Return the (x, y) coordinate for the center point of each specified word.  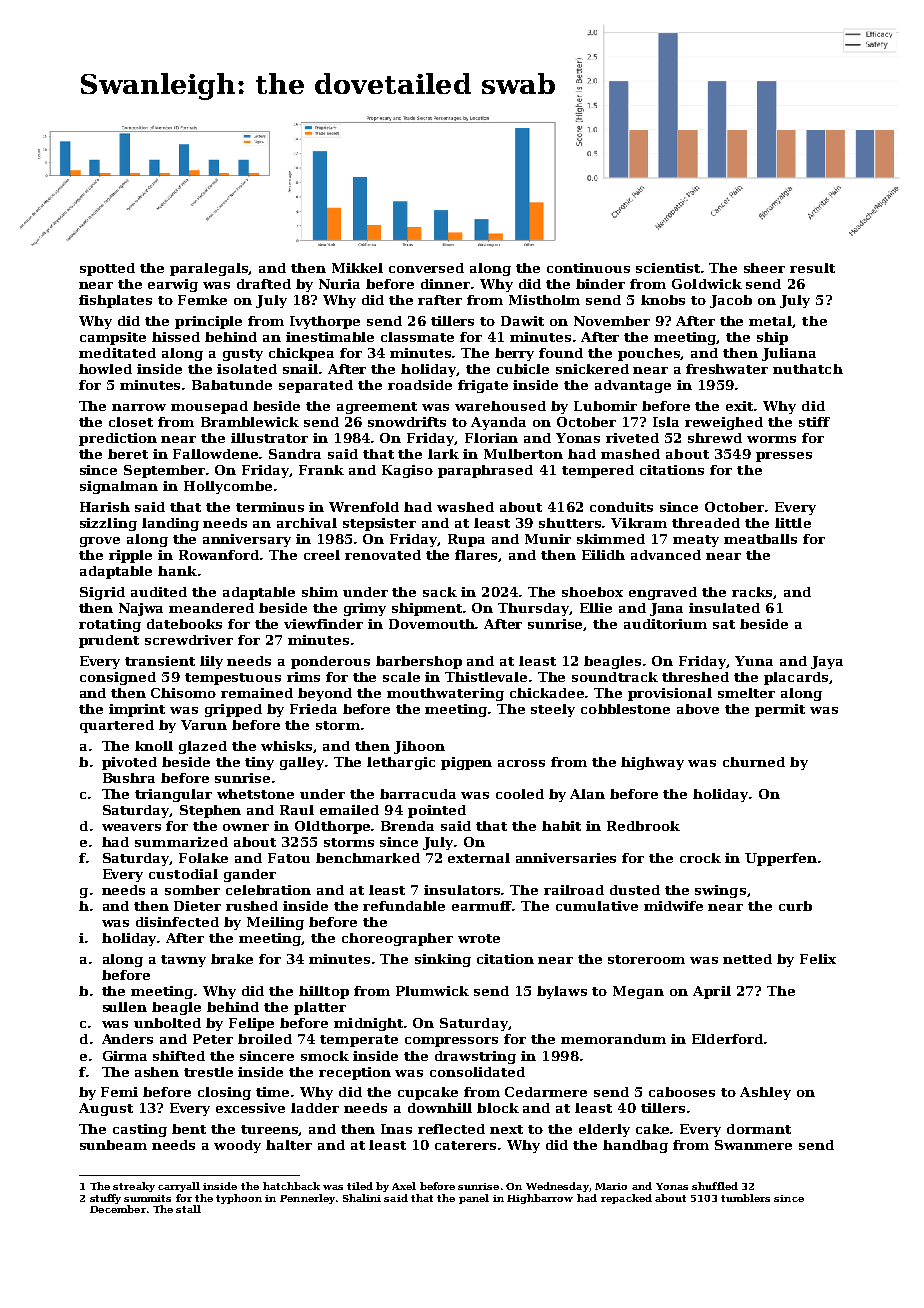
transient (160, 661)
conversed (426, 268)
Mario (611, 1186)
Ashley (765, 1093)
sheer (764, 268)
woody (237, 1146)
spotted (107, 269)
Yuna (754, 661)
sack (440, 592)
